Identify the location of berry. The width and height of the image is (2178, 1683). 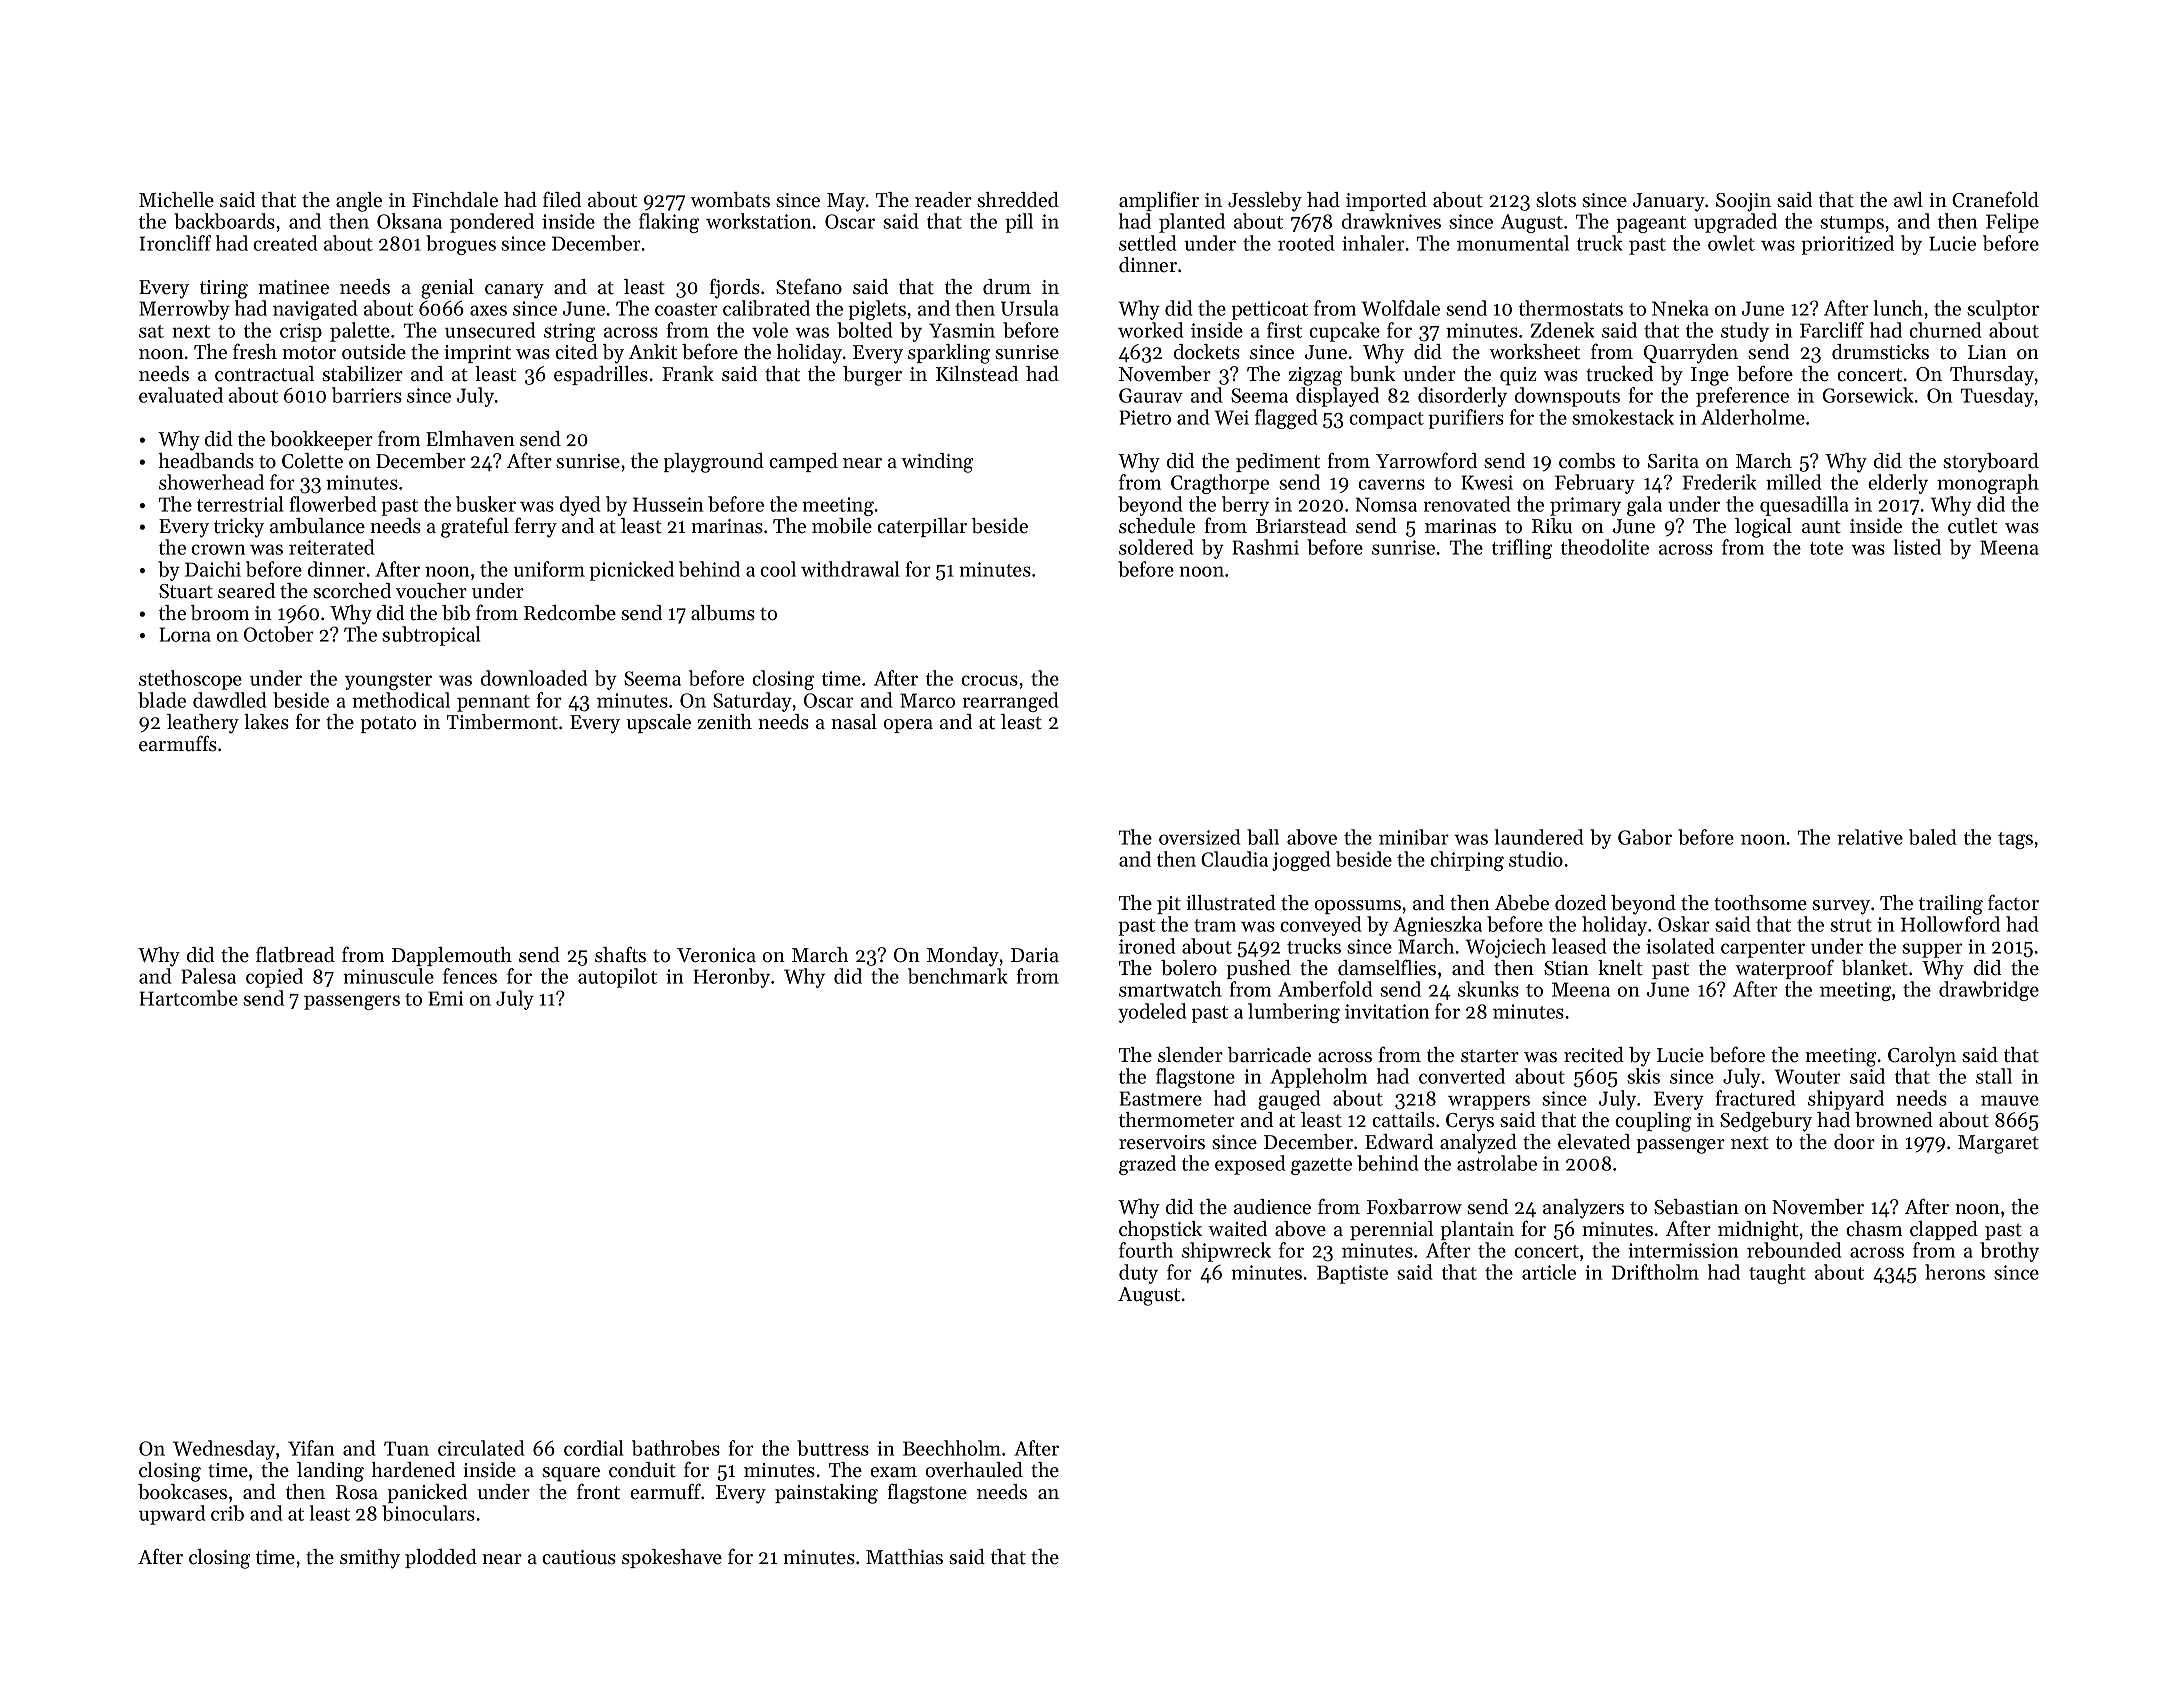
(1245, 506).
